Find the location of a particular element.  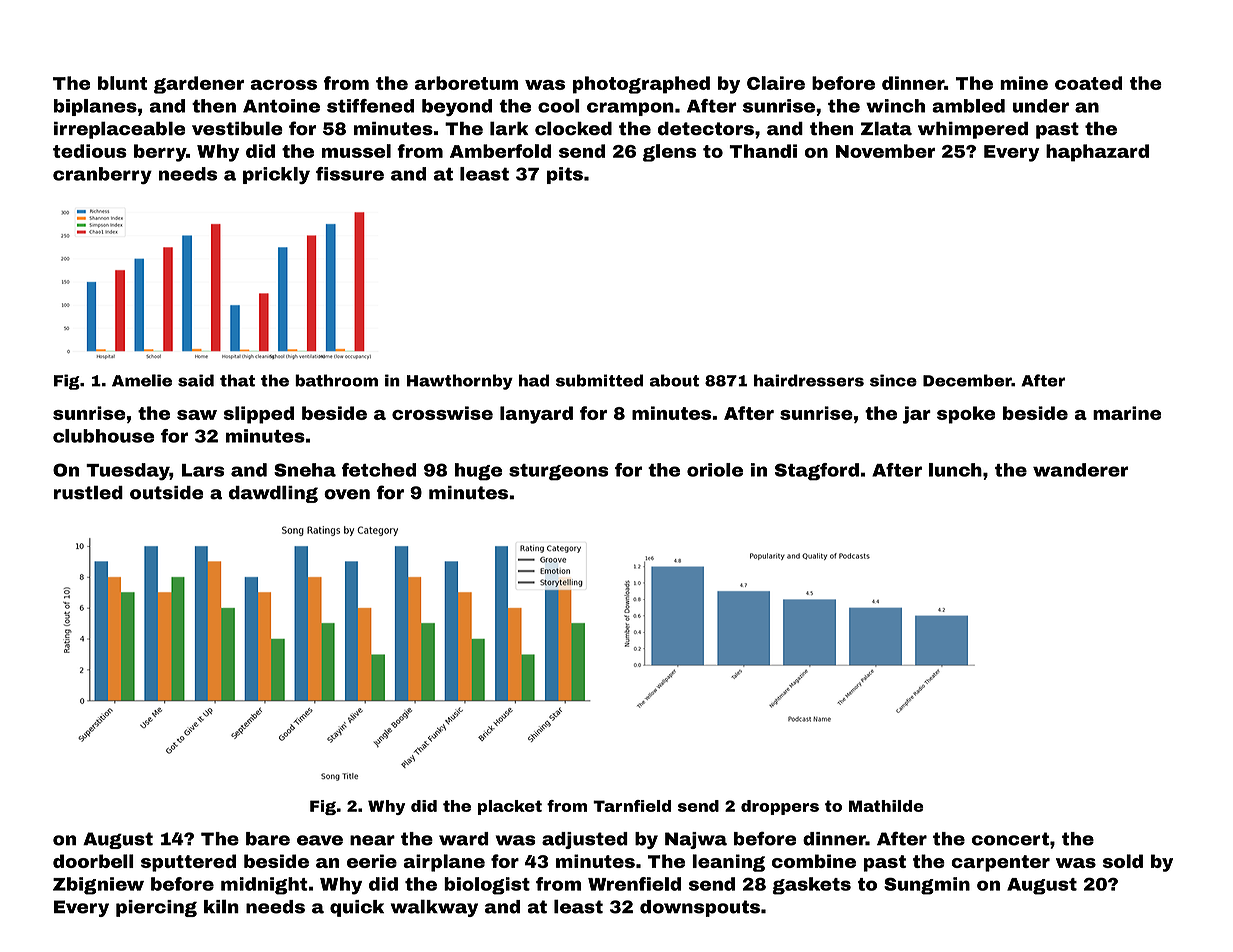

Mathilde is located at coordinates (886, 806).
